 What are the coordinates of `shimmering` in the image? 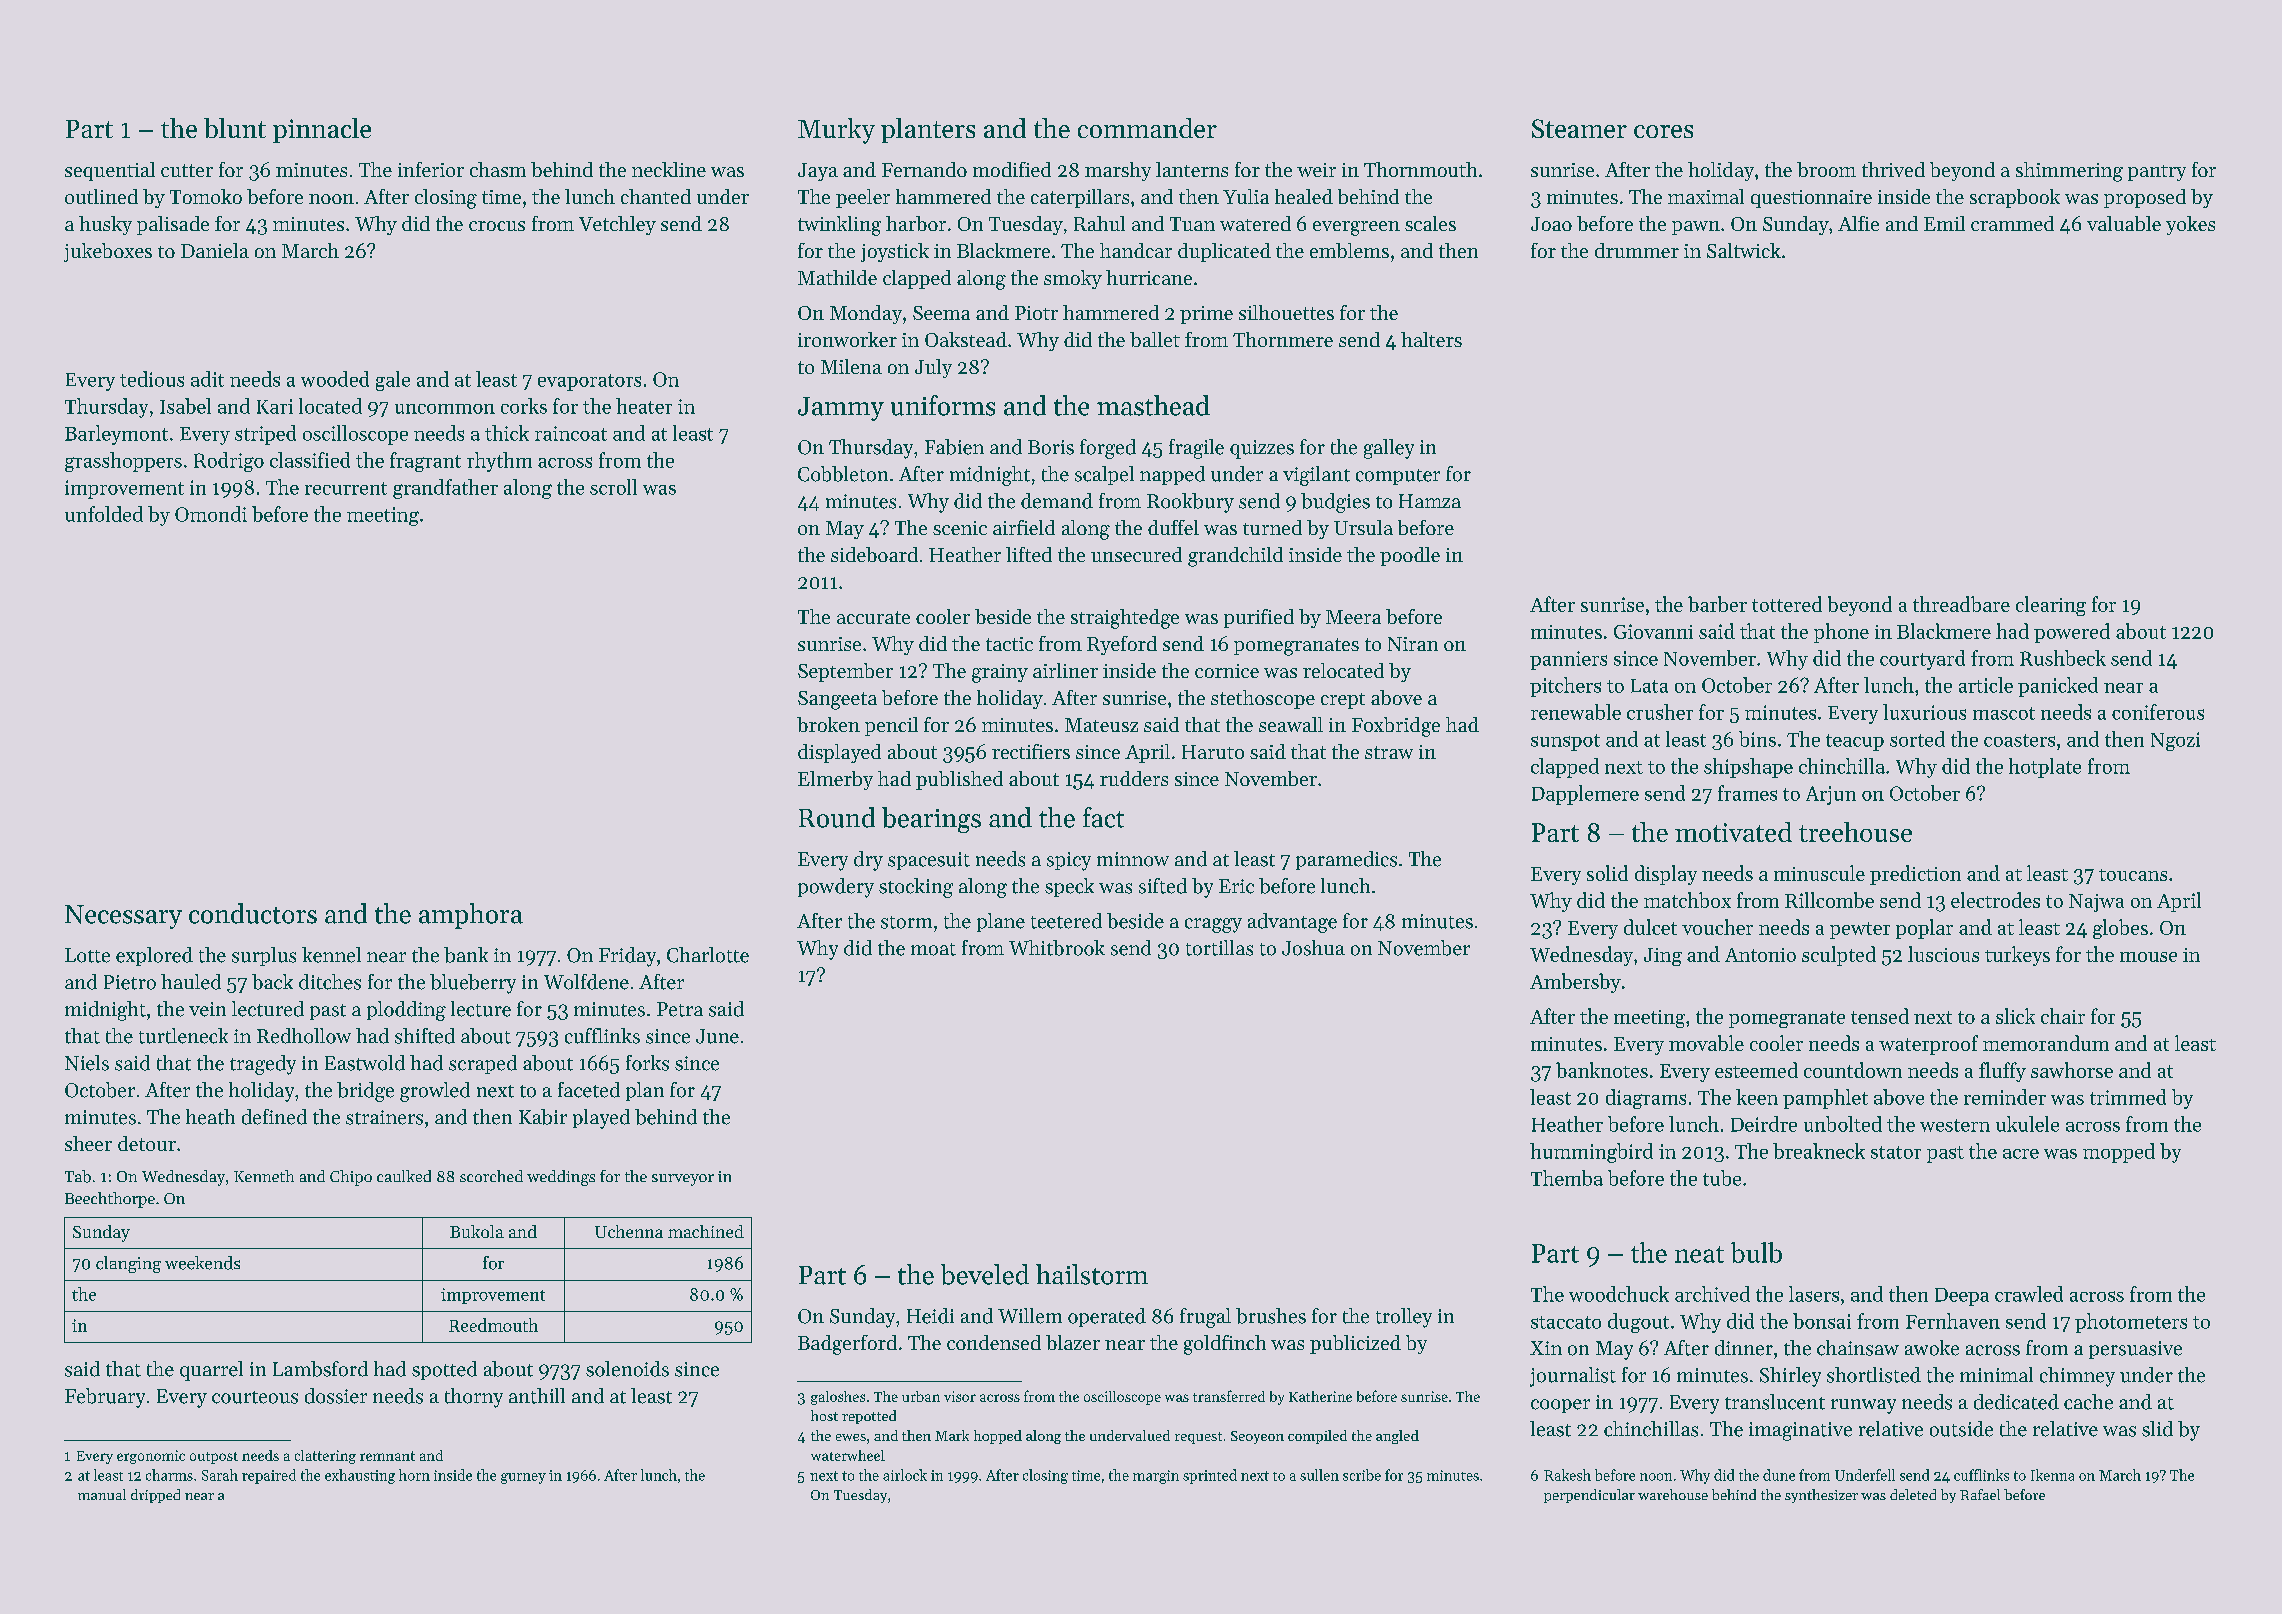 It's located at (2069, 172).
